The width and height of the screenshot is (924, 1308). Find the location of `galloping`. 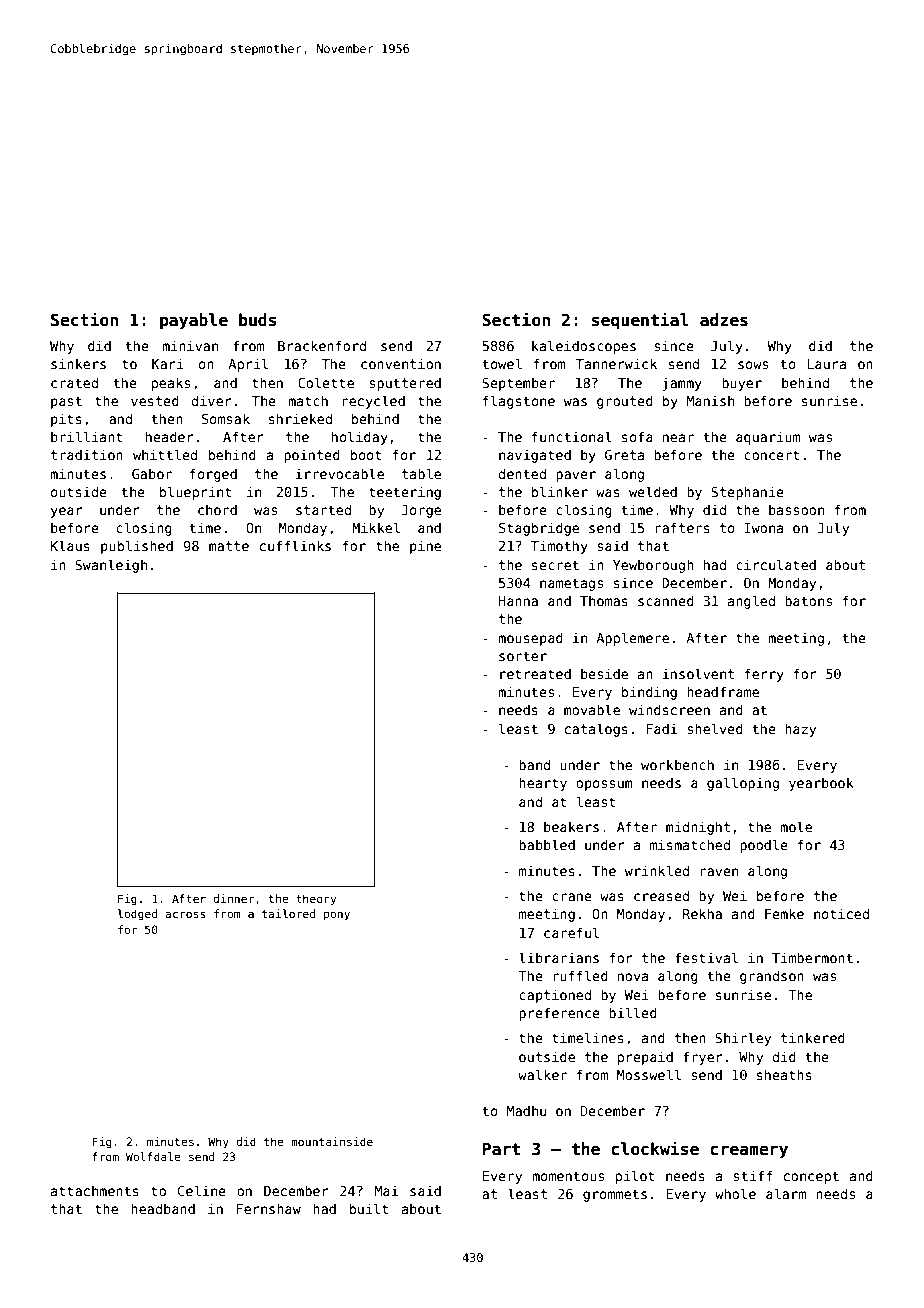

galloping is located at coordinates (743, 784).
